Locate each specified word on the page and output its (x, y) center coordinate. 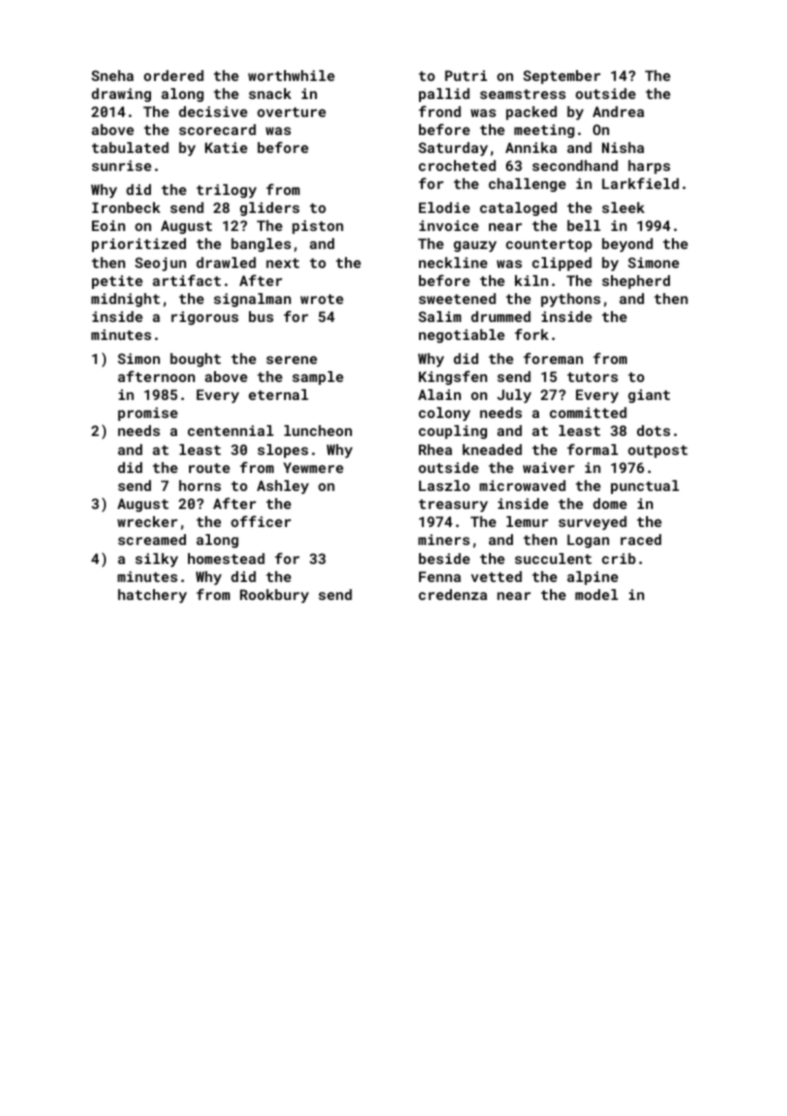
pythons (571, 300)
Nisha (623, 147)
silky (156, 560)
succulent (553, 558)
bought (195, 360)
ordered (174, 75)
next (282, 263)
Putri (466, 75)
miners (444, 539)
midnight (125, 300)
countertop (549, 245)
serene (291, 360)
